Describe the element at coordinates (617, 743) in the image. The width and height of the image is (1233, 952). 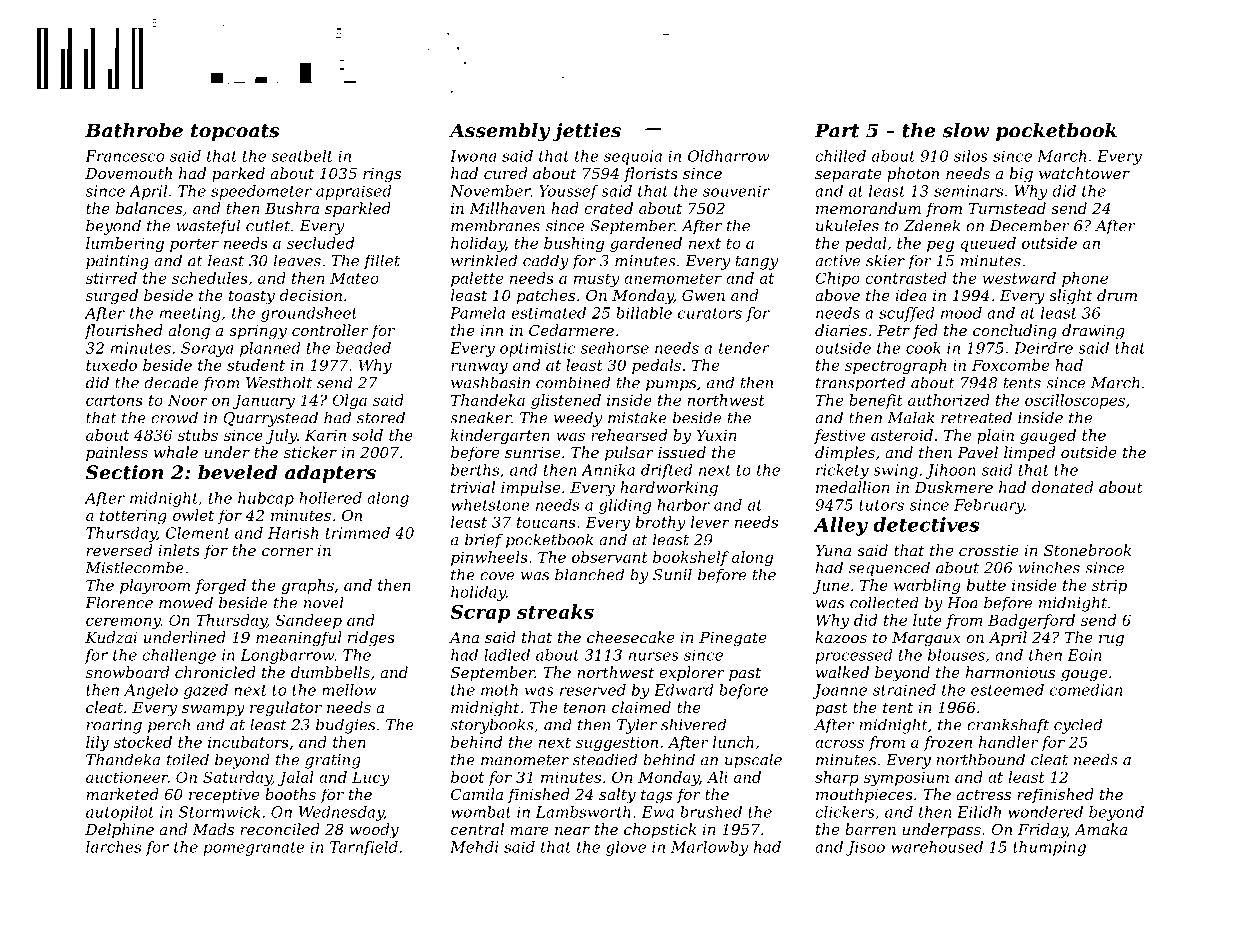
I see `suggestion` at that location.
